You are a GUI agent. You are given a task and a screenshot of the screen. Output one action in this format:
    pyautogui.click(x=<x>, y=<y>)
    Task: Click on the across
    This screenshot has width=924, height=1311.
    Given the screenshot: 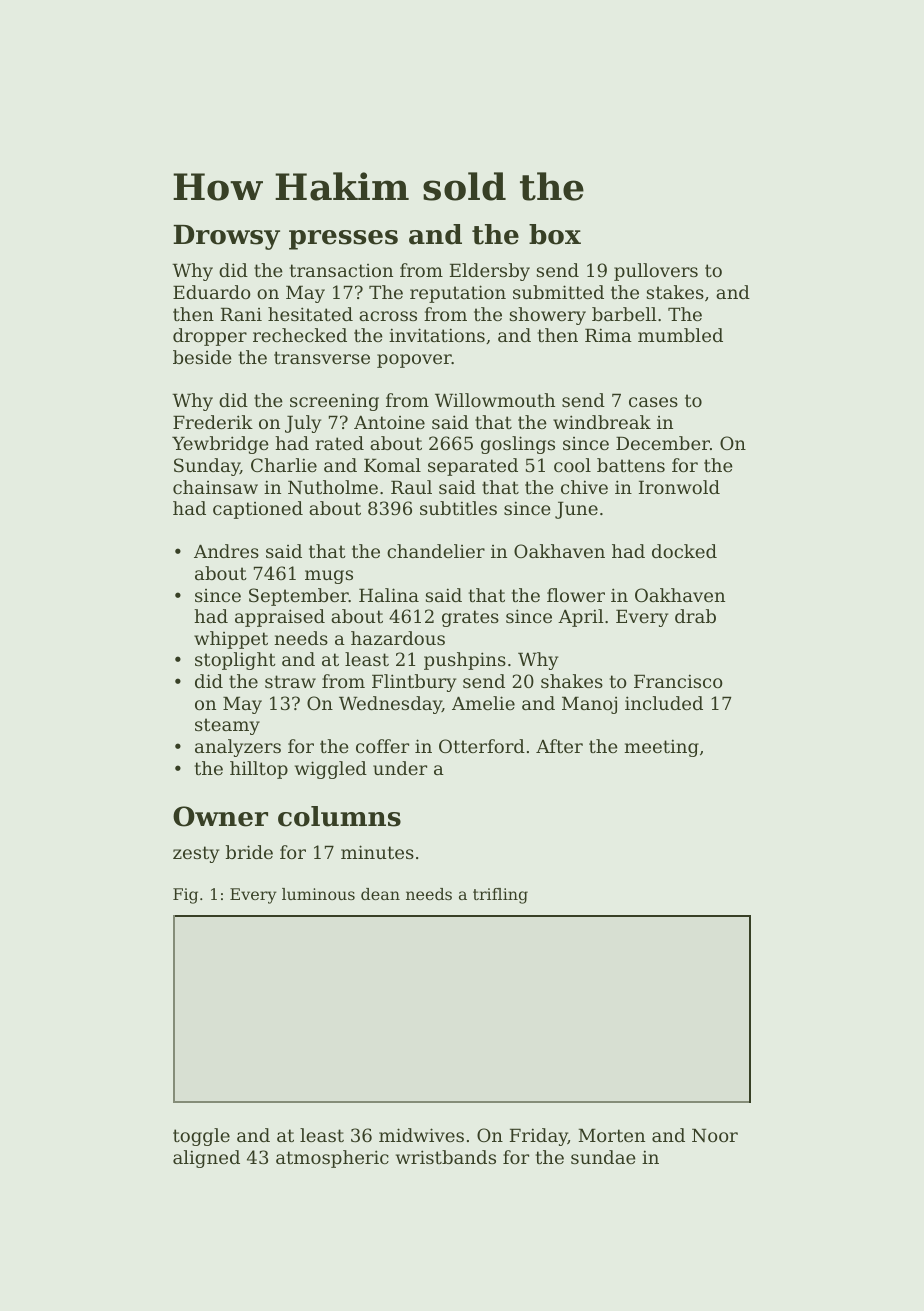 What is the action you would take?
    pyautogui.click(x=388, y=316)
